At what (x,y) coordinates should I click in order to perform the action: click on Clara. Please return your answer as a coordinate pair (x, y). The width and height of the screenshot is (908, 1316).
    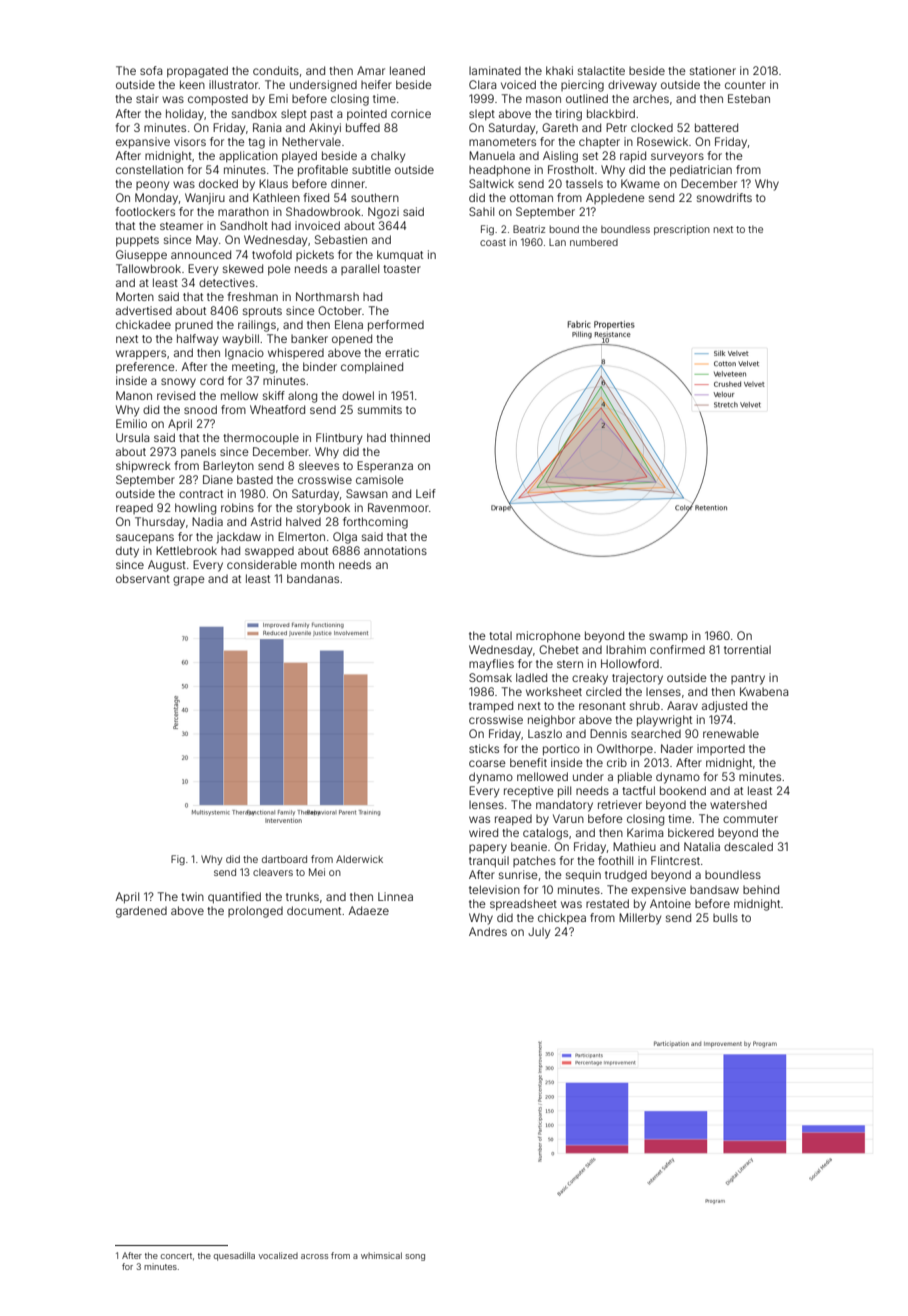
    Looking at the image, I should click on (482, 84).
